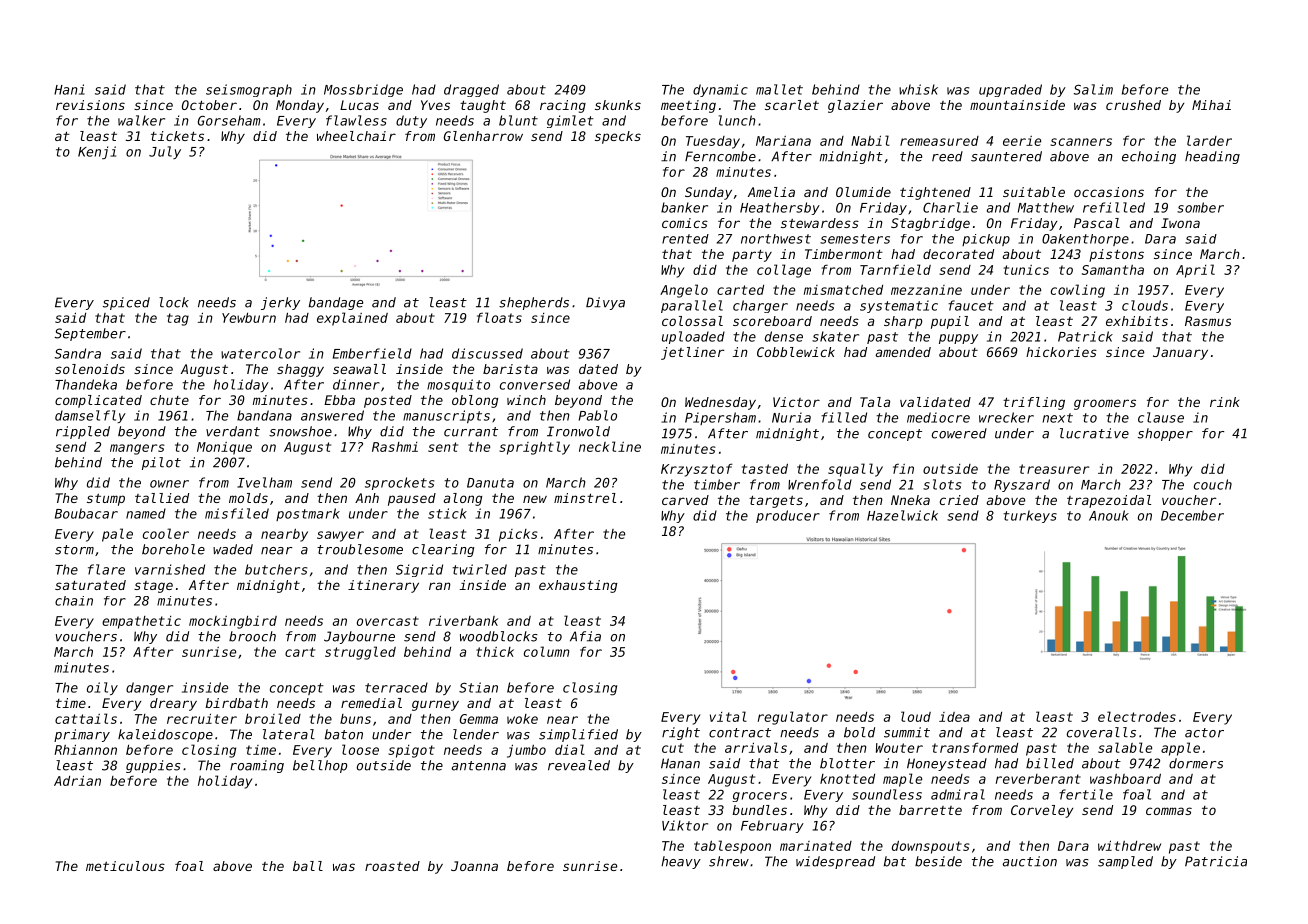  I want to click on rippled, so click(83, 432).
